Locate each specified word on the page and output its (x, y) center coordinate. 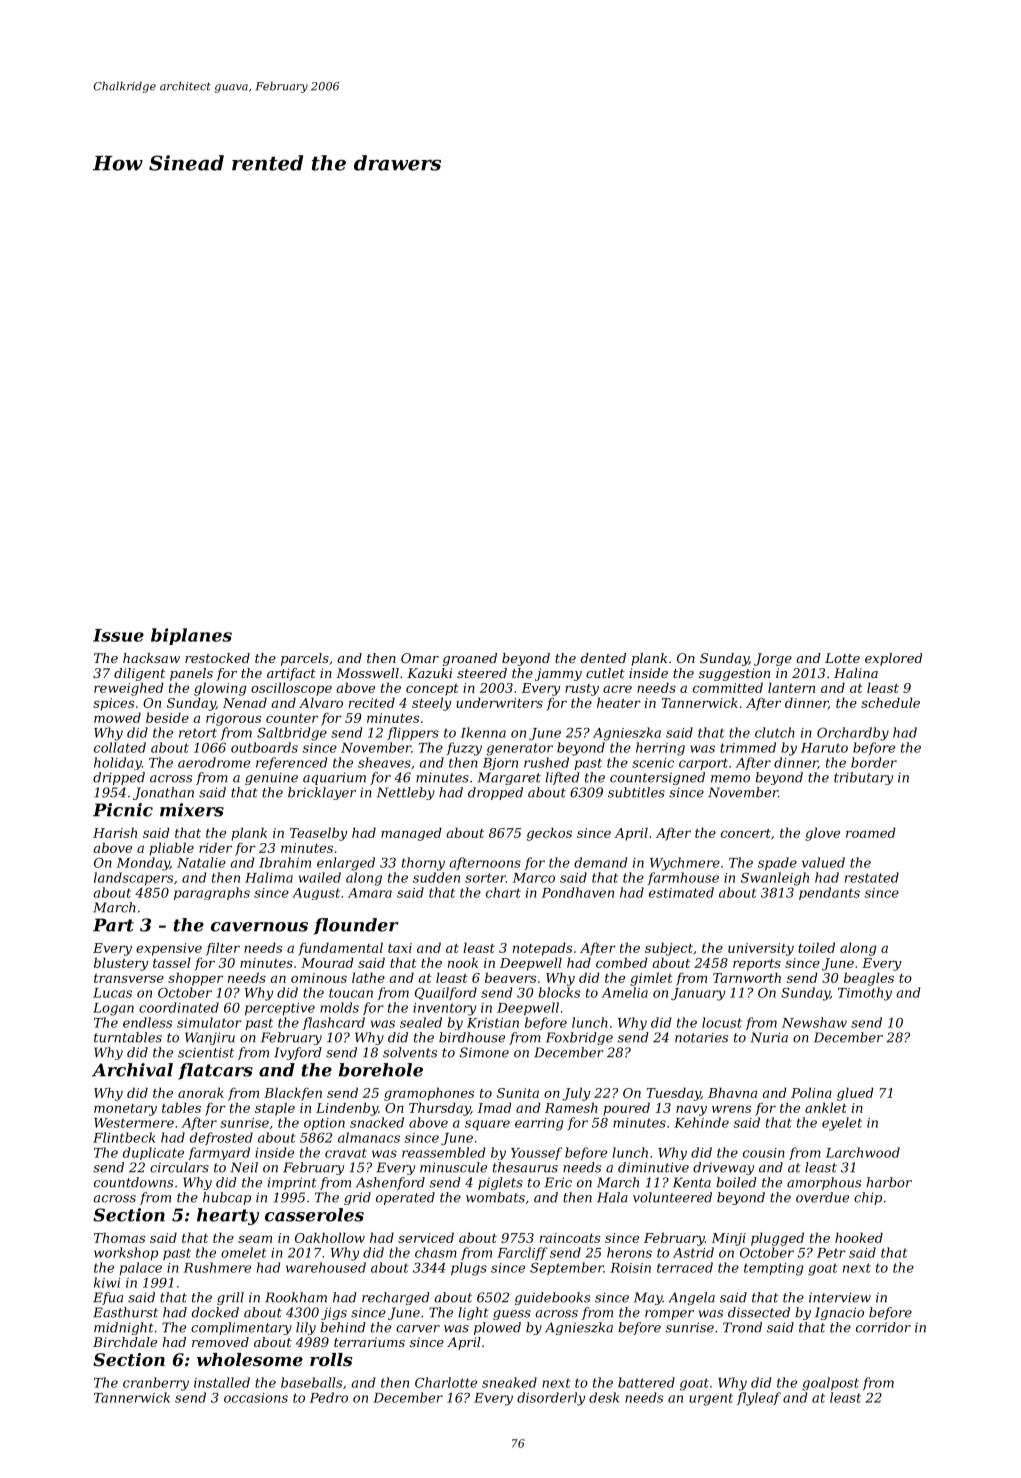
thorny (423, 864)
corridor (883, 1327)
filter (223, 949)
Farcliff (522, 1253)
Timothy (865, 994)
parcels (305, 659)
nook (463, 962)
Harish (115, 832)
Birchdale (125, 1342)
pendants (829, 893)
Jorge (773, 659)
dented (603, 658)
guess (512, 1315)
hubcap (227, 1198)
